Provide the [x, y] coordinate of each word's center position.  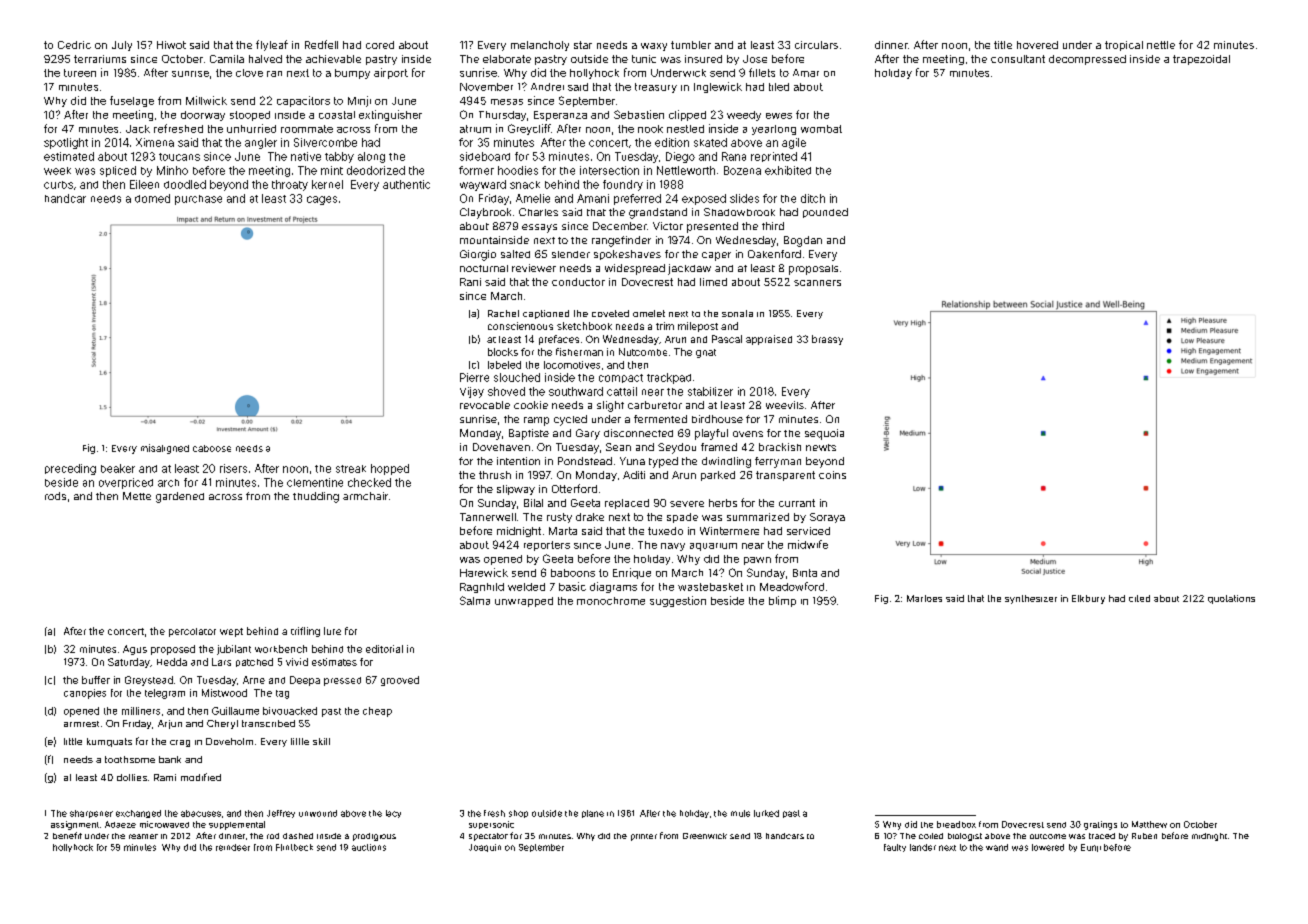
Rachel [503, 313]
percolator [192, 632]
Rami [165, 777]
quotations [1231, 599]
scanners [817, 283]
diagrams [613, 587]
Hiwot [171, 45]
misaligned [165, 449]
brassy [827, 340]
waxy [654, 47]
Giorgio [478, 255]
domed [152, 198]
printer [644, 837]
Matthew [1149, 824]
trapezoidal [1201, 60]
